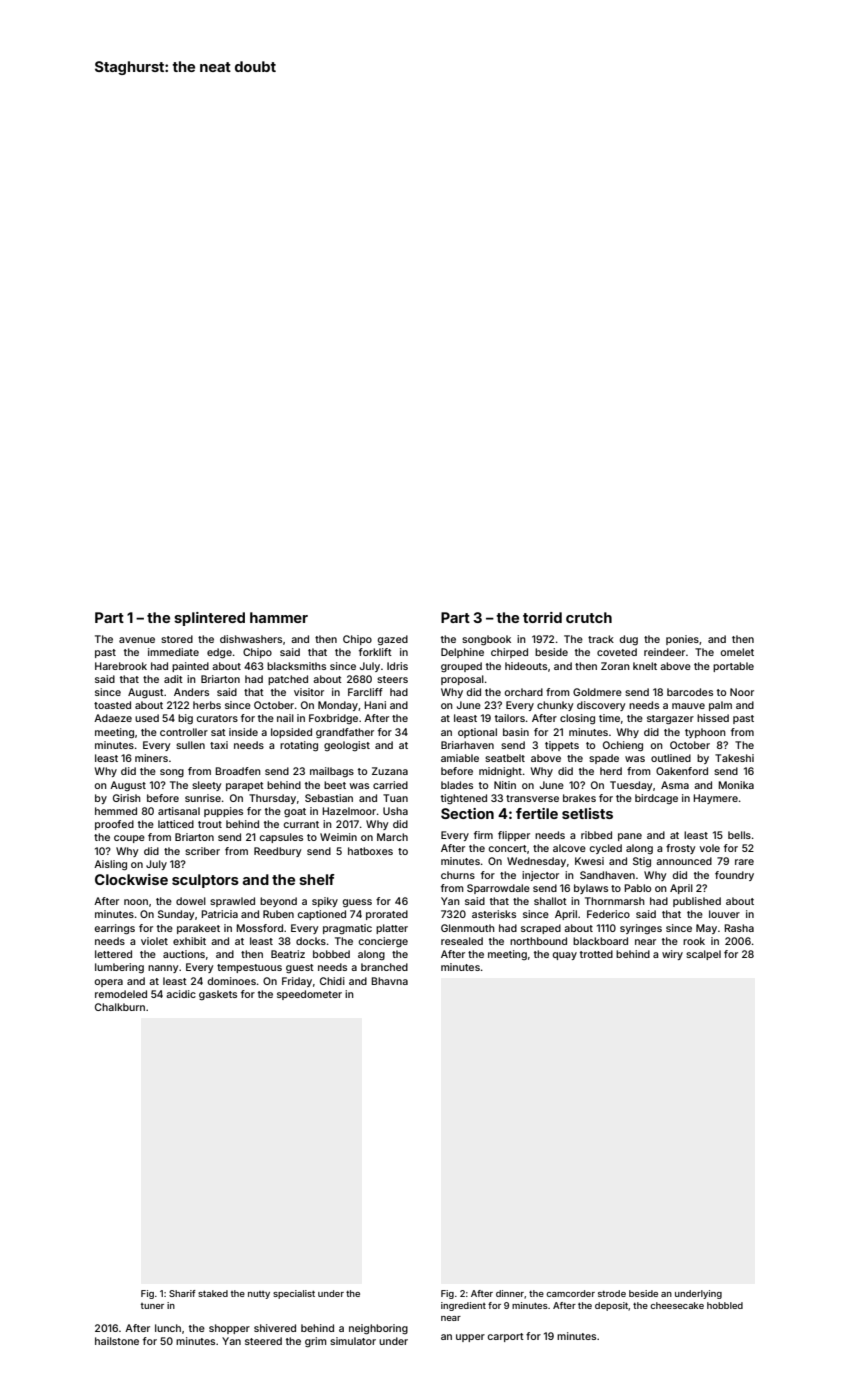 The height and width of the screenshot is (1400, 849). I want to click on specialist, so click(294, 1294).
